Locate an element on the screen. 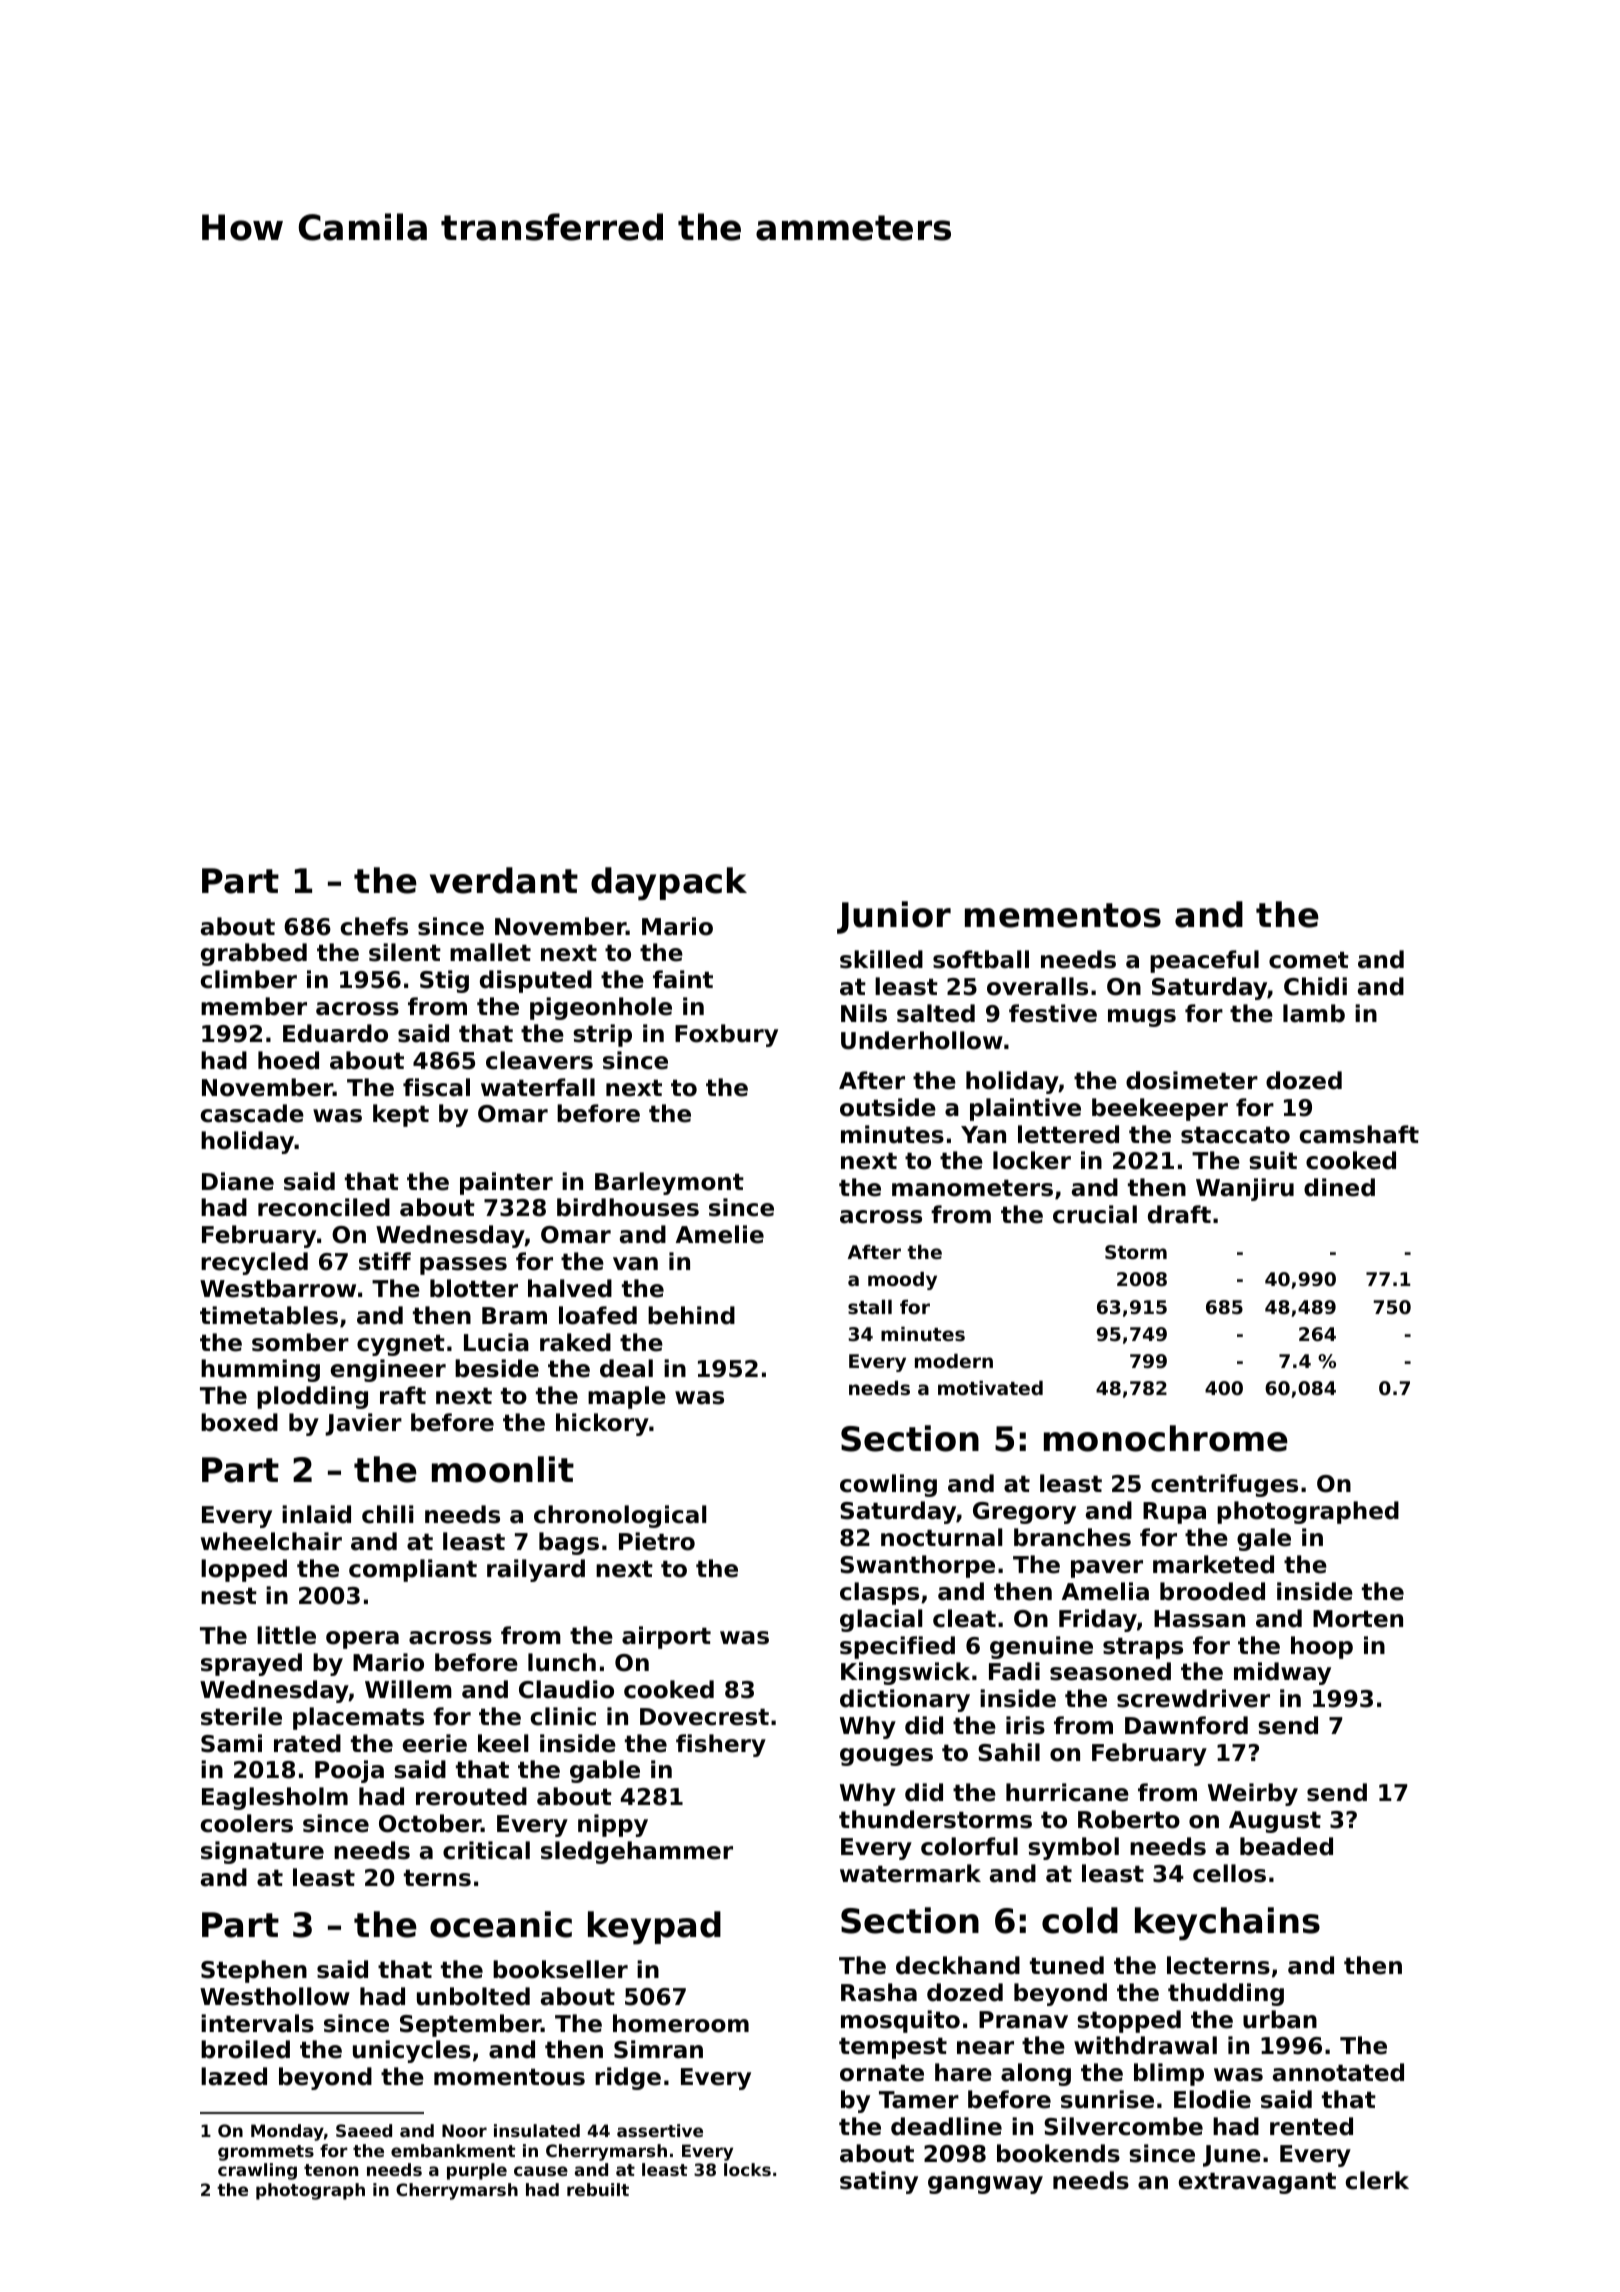 Image resolution: width=1620 pixels, height=2292 pixels. comet is located at coordinates (1309, 960).
